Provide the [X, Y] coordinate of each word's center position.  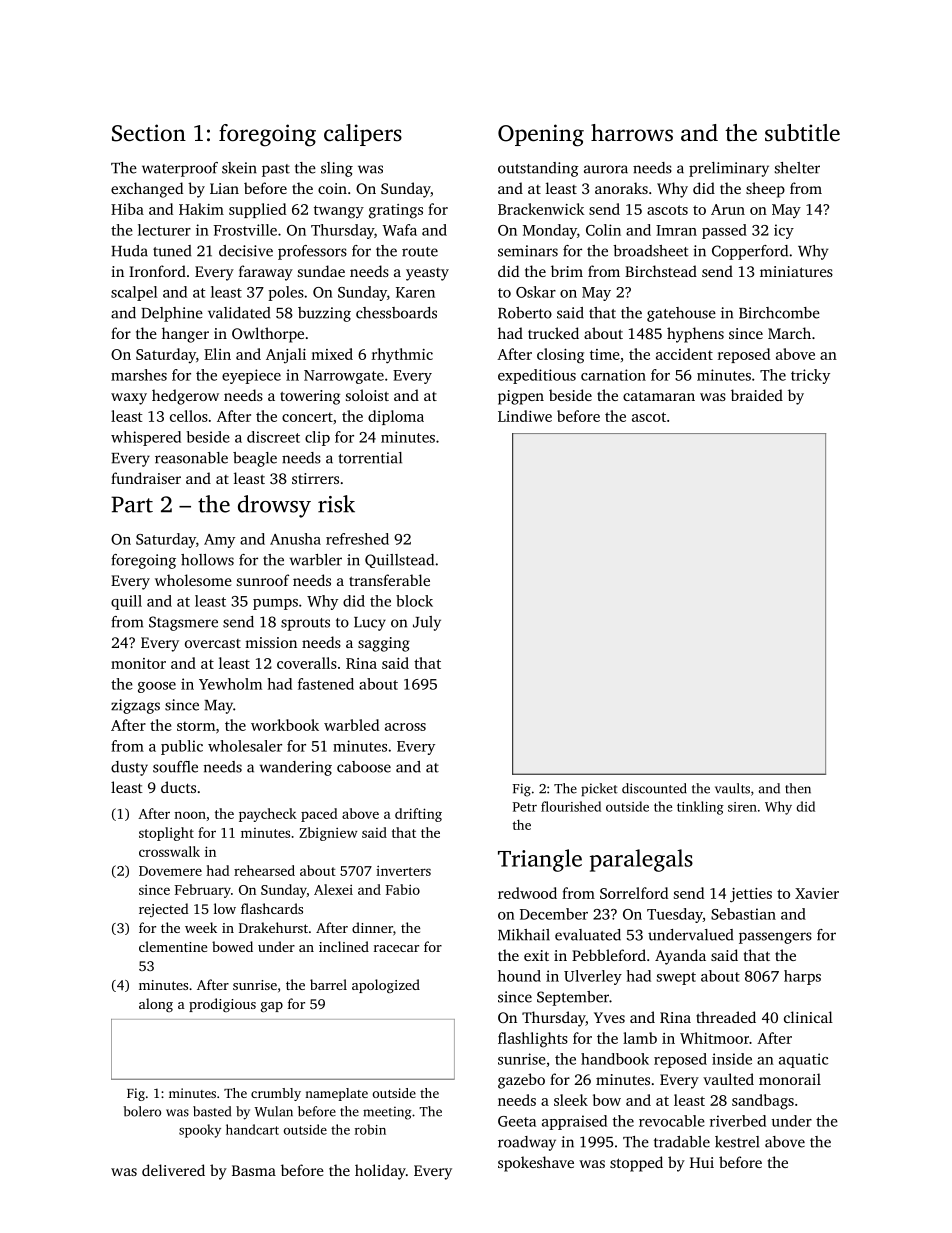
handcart [252, 1129]
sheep [765, 190]
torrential [370, 458]
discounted [654, 788]
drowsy [274, 506]
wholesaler [245, 746]
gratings [396, 211]
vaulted [728, 1079]
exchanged [147, 190]
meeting [387, 1113]
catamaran [659, 396]
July [427, 623]
